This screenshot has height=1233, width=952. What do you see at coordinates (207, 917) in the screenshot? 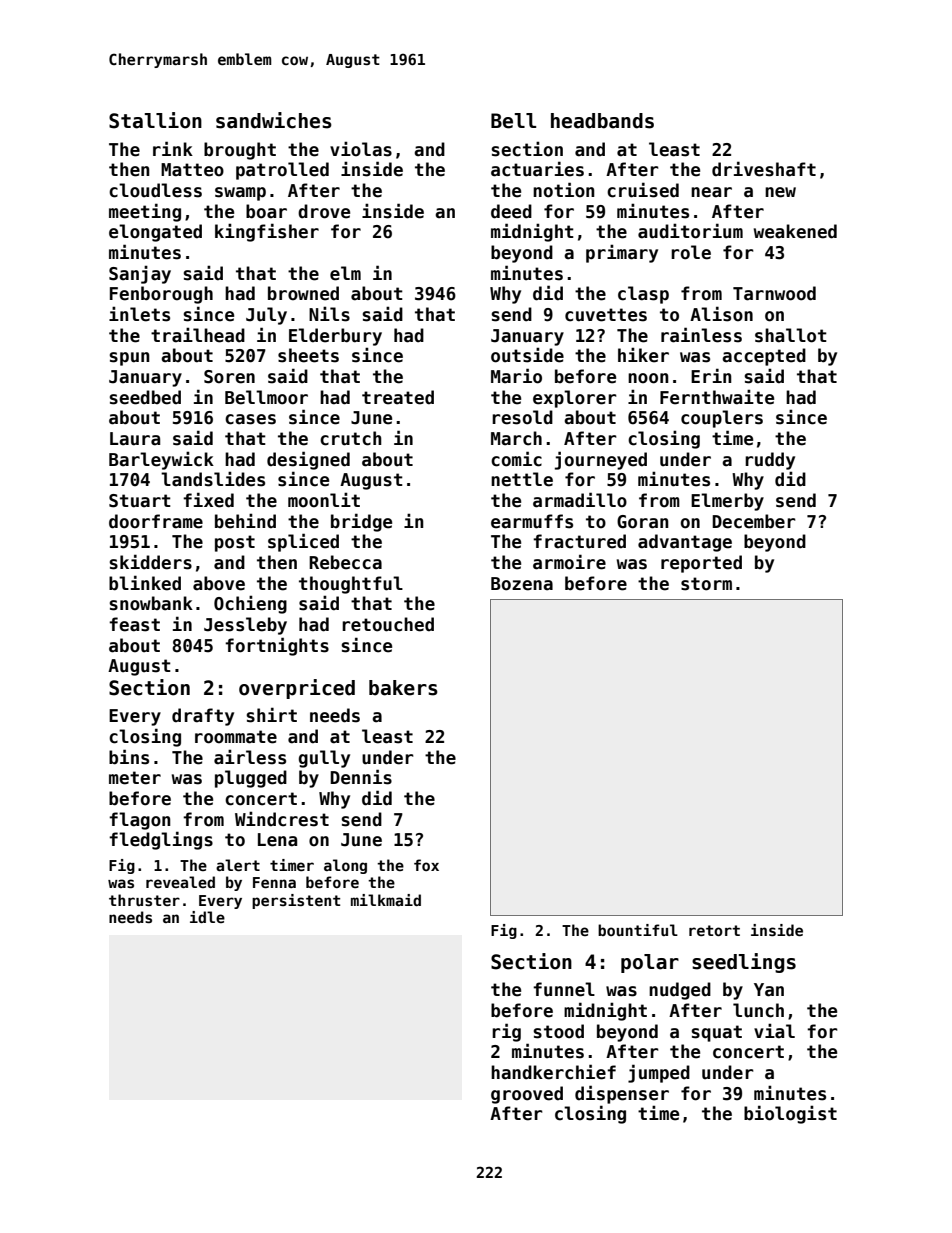
I see `idle` at bounding box center [207, 917].
